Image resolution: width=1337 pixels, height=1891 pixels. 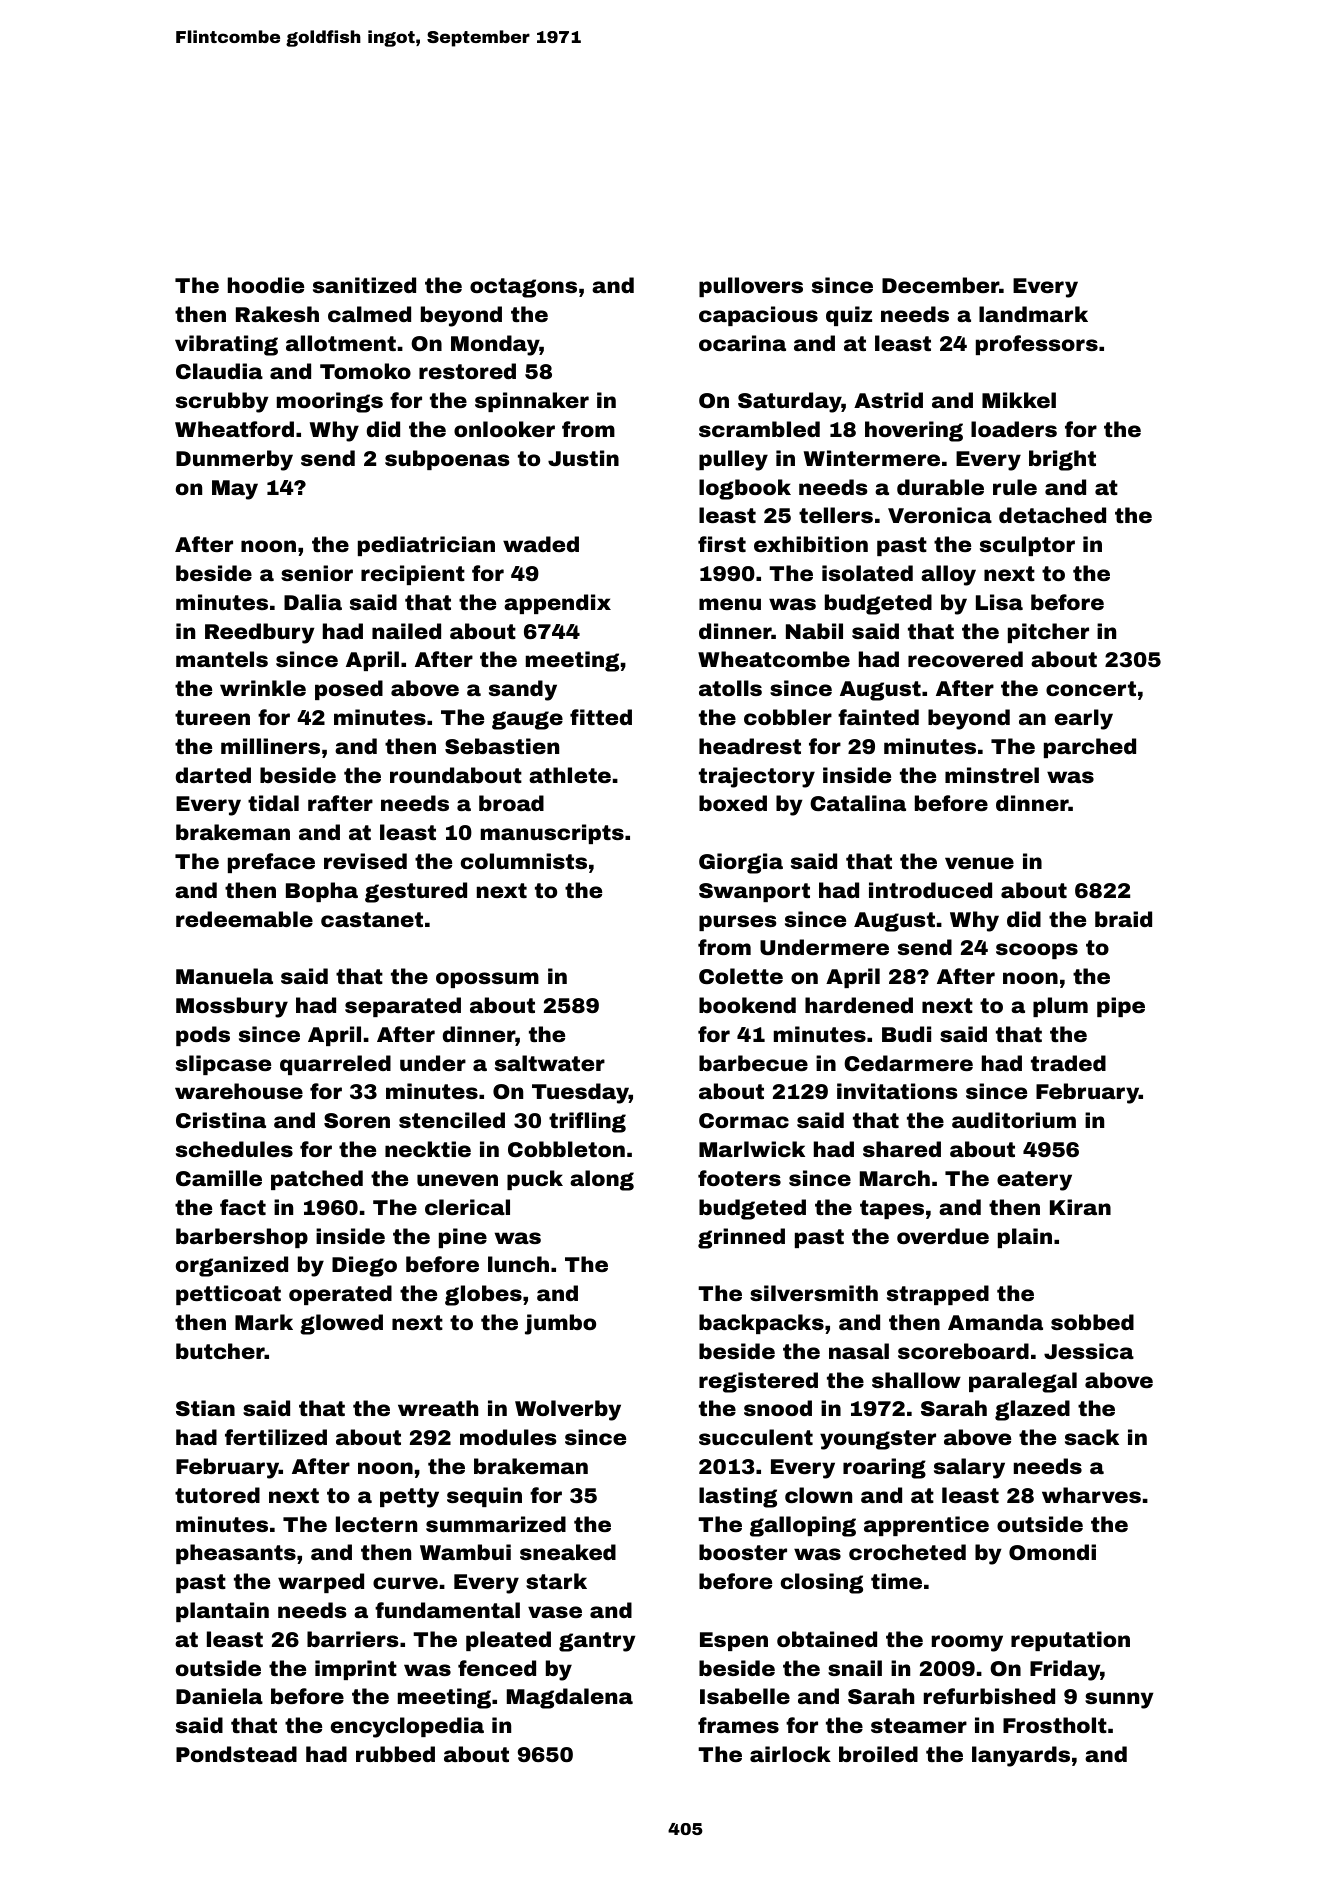 I want to click on Colette, so click(x=741, y=976).
